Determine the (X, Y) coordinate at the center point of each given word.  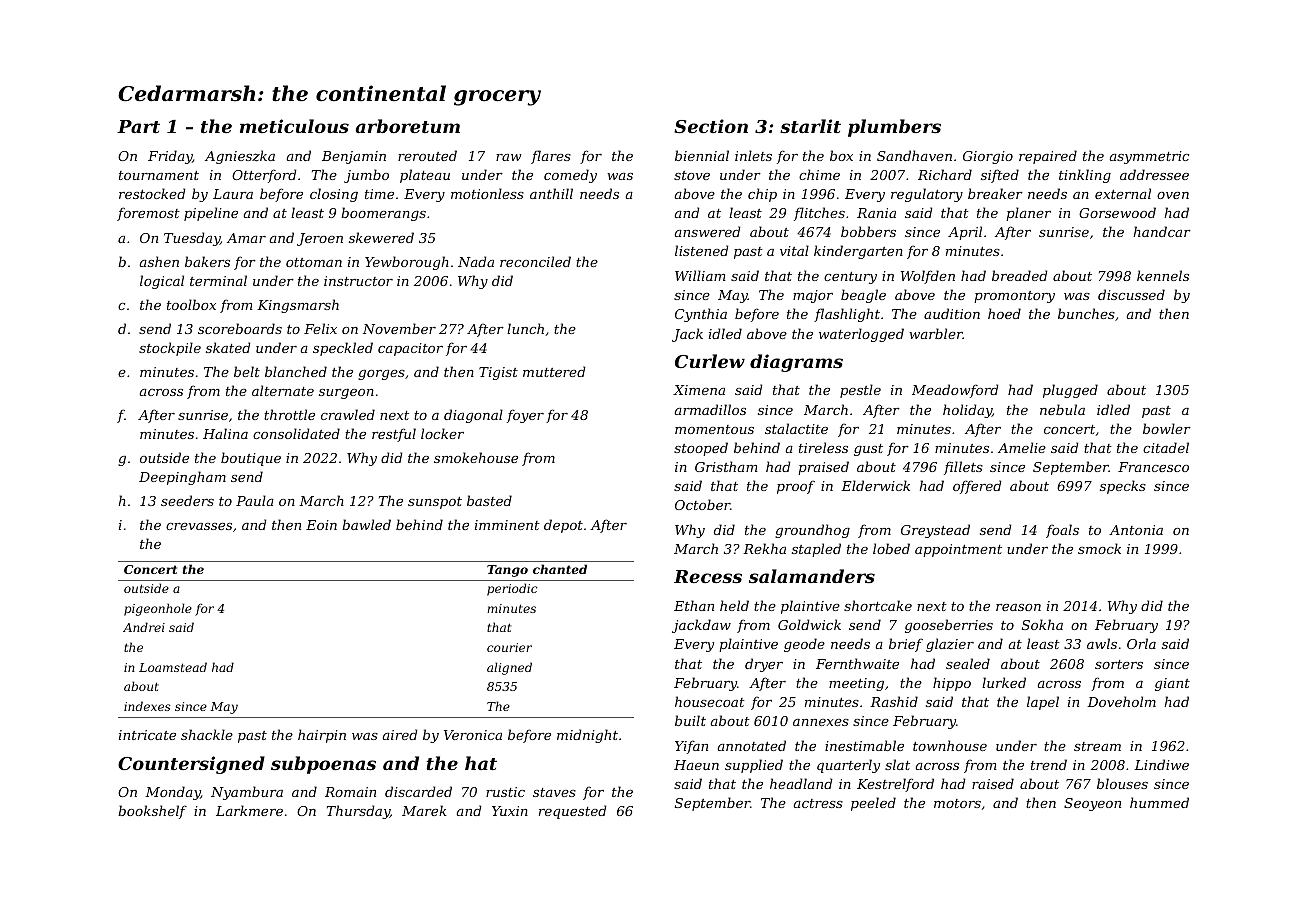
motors (957, 803)
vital (794, 250)
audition (952, 313)
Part (138, 126)
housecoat (710, 701)
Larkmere (249, 810)
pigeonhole (158, 609)
